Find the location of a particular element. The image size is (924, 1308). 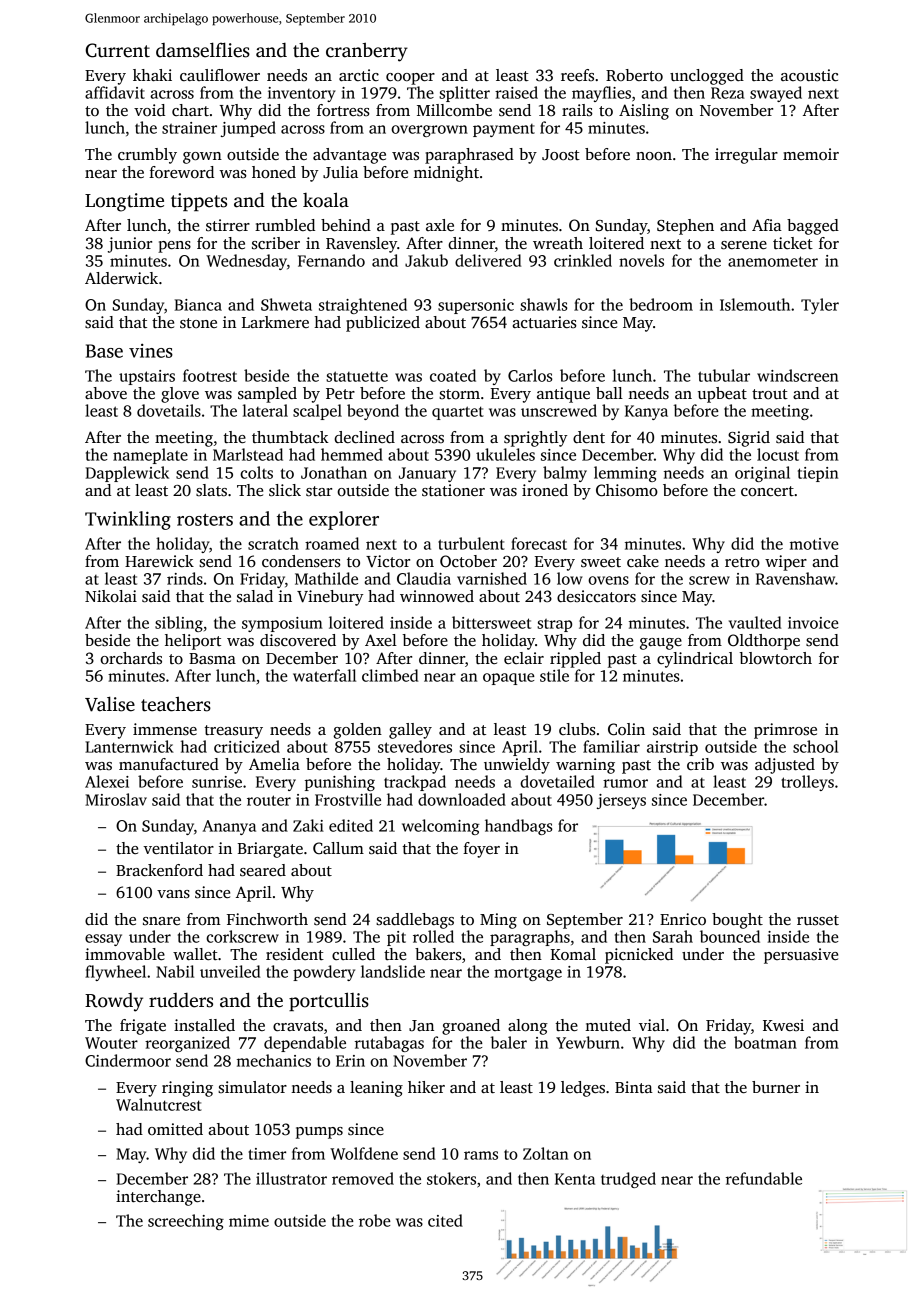

rumor is located at coordinates (625, 783).
